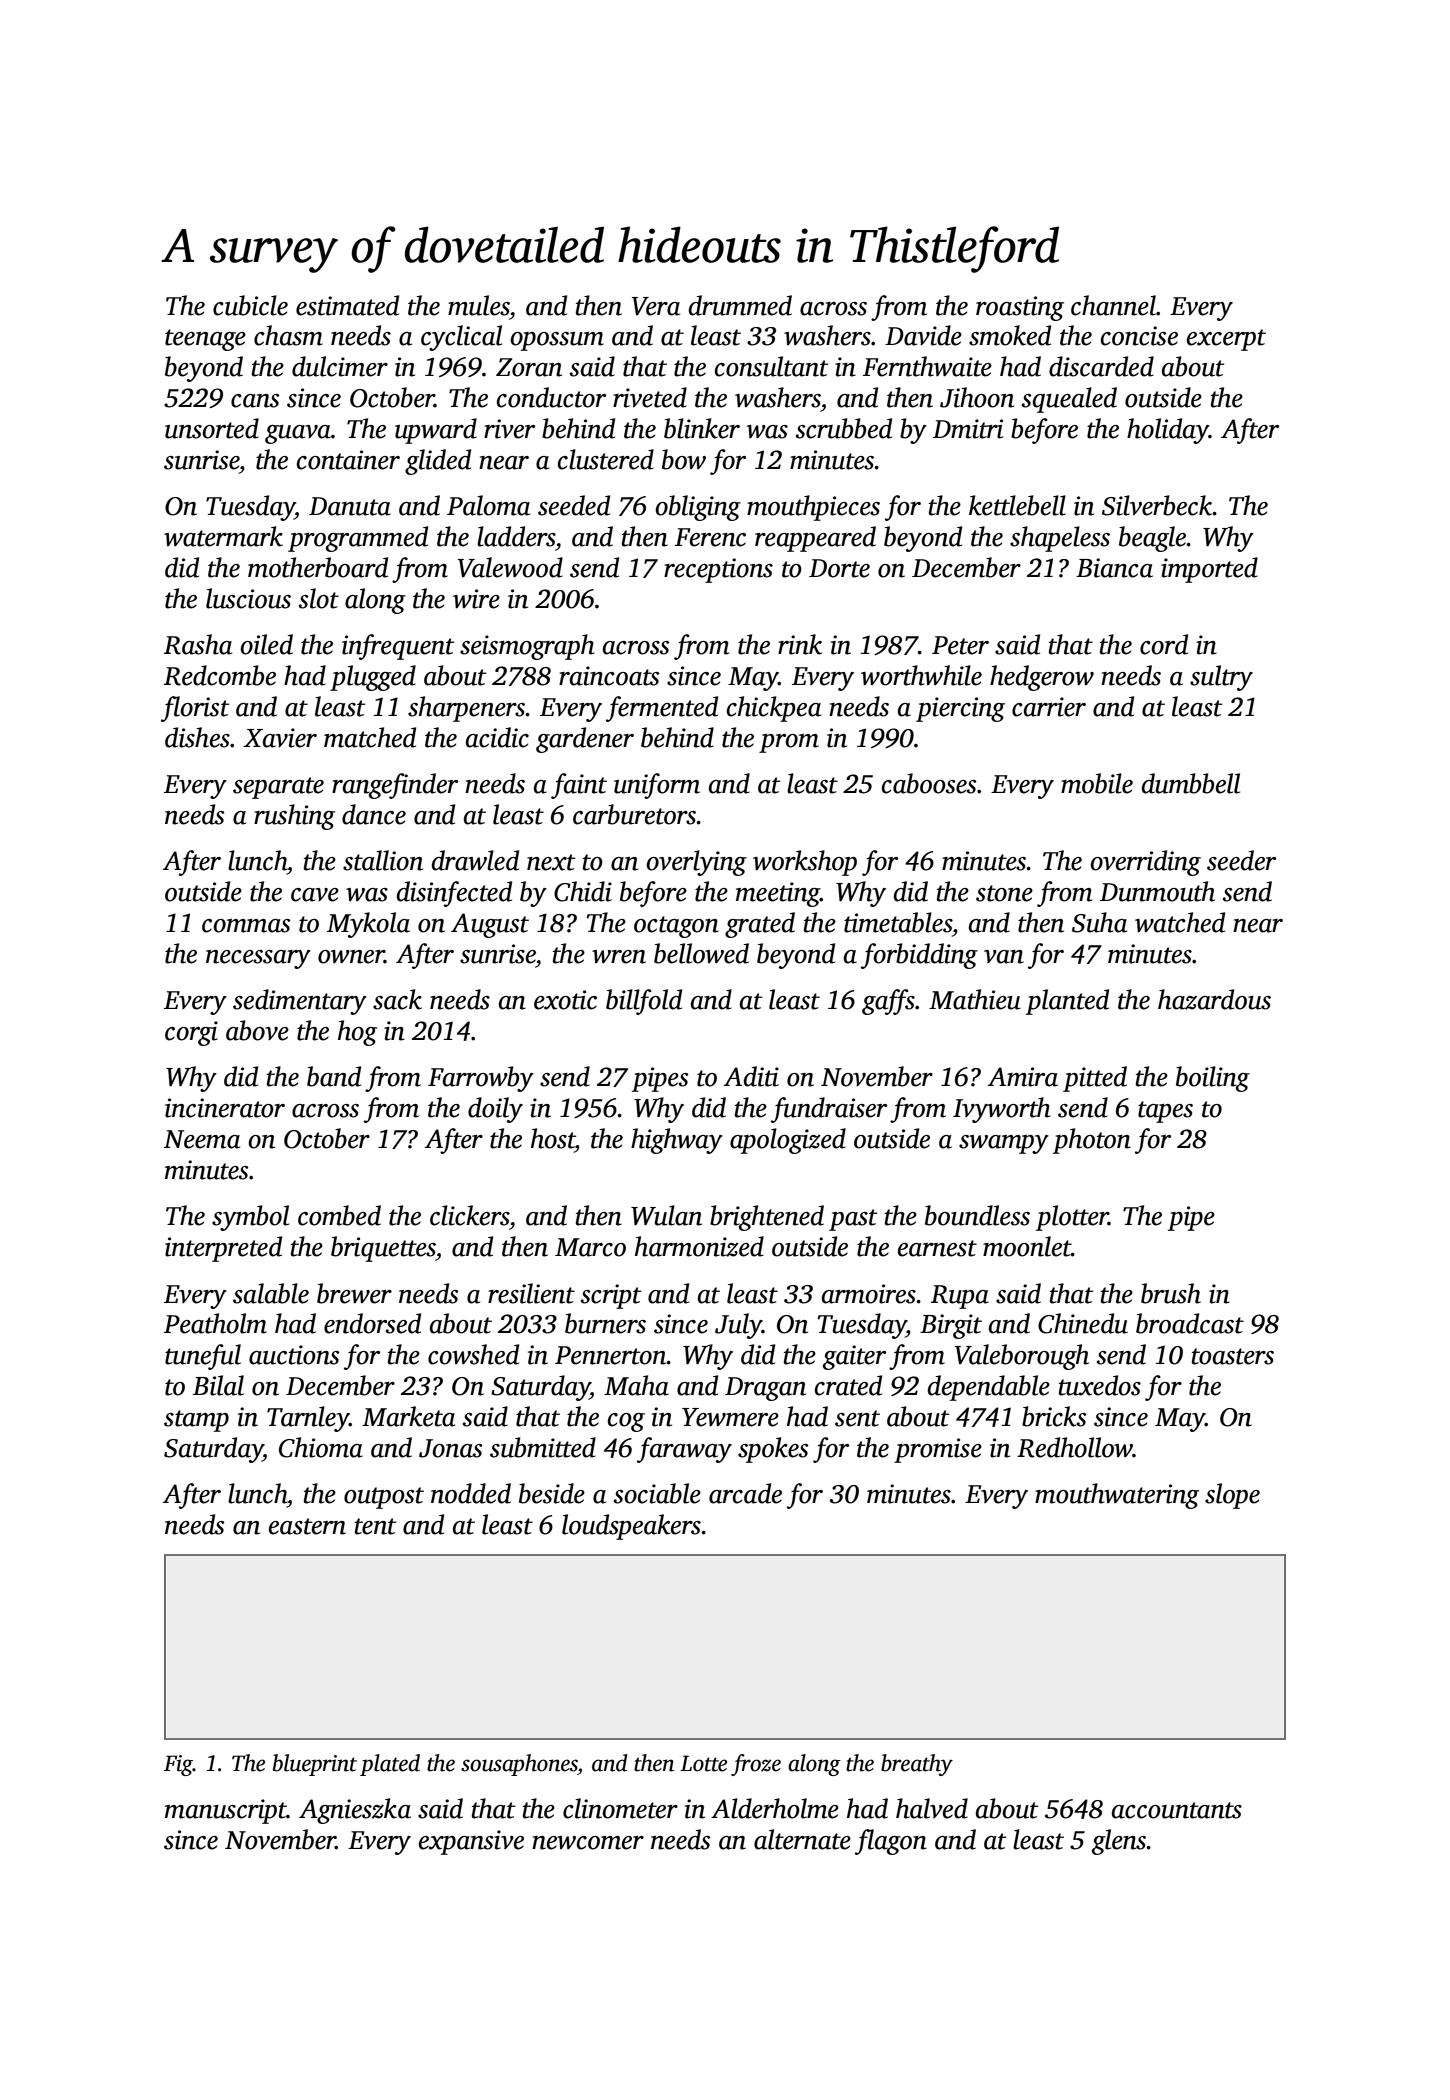  What do you see at coordinates (656, 306) in the image?
I see `Vera` at bounding box center [656, 306].
